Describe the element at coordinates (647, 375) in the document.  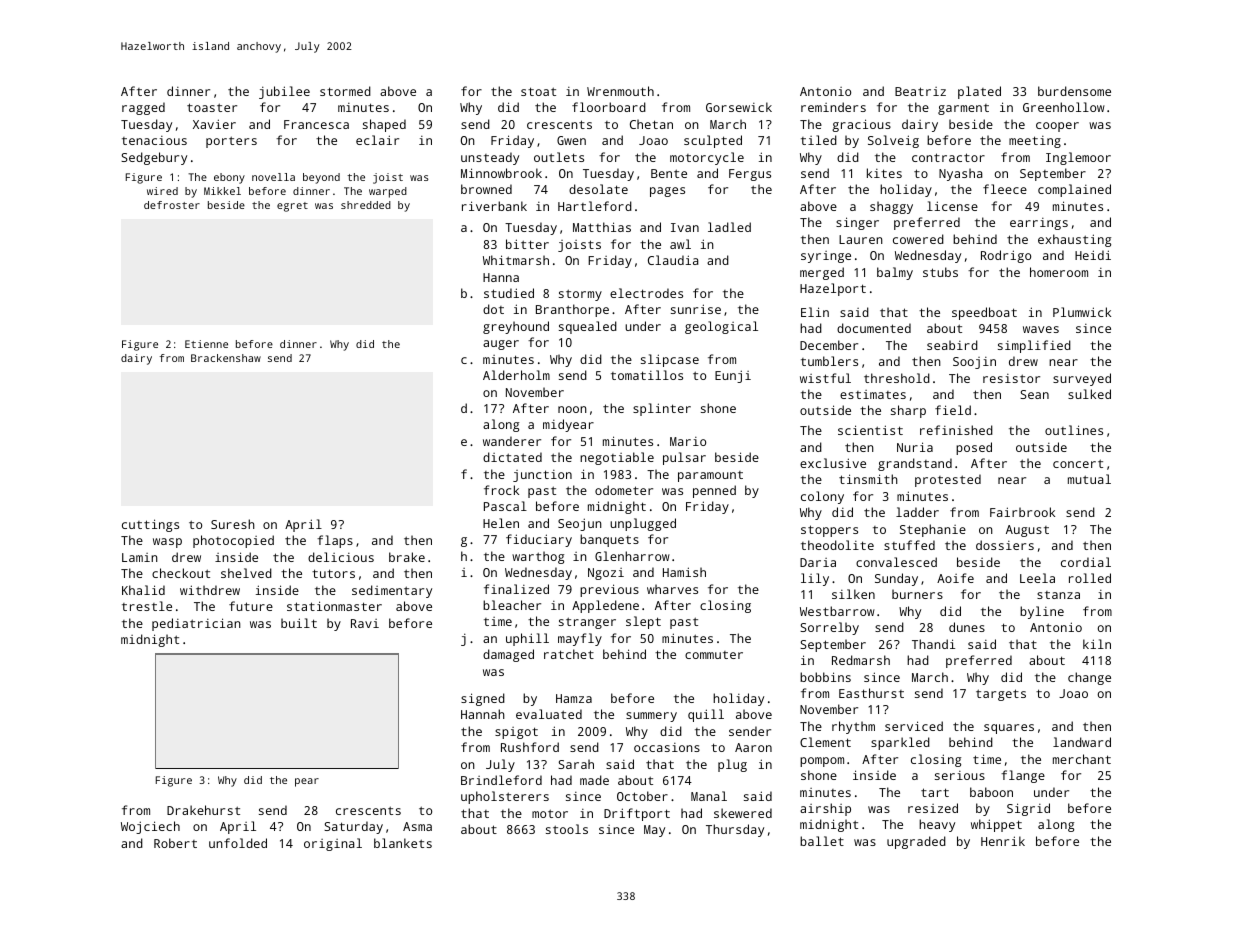
I see `tomatillos` at that location.
